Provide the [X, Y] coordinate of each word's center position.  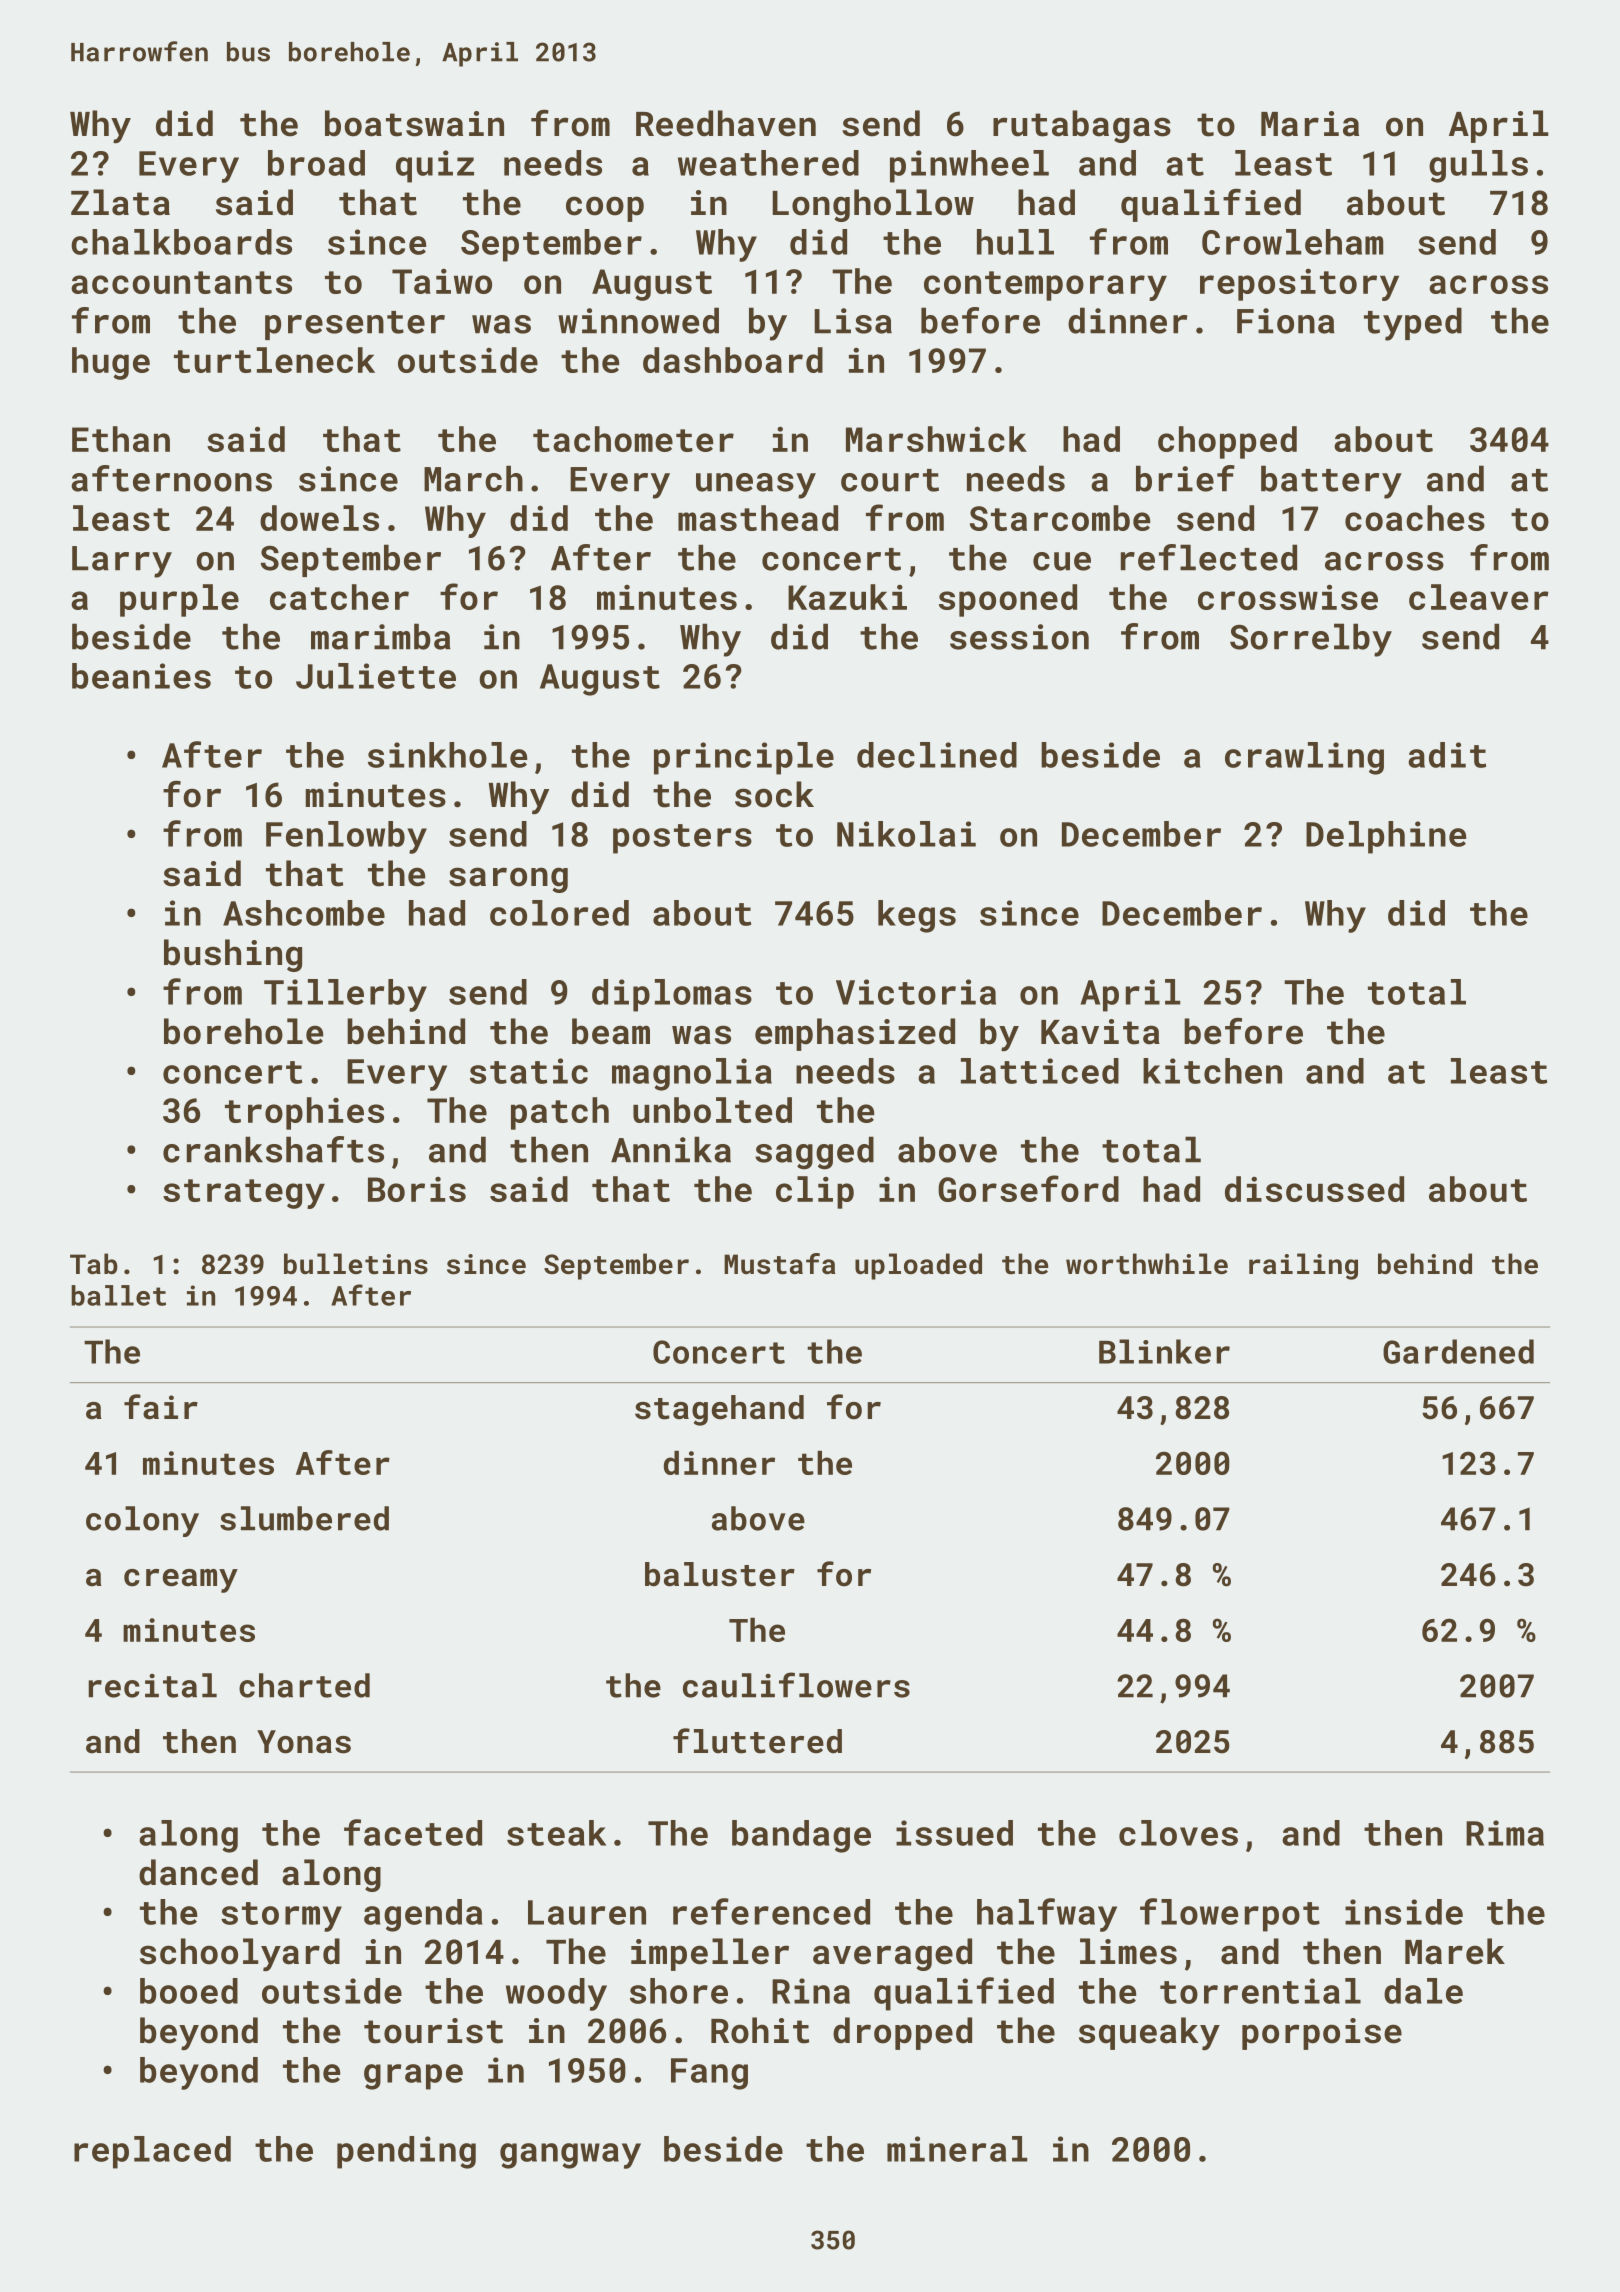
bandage [801, 1836]
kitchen [1212, 1071]
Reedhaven [726, 123]
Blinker [1164, 1351]
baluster [720, 1574]
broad [316, 163]
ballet [118, 1295]
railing [1303, 1266]
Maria [1310, 124]
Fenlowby [346, 837]
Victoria [916, 992]
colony [142, 1521]
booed [189, 1991]
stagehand [719, 1410]
